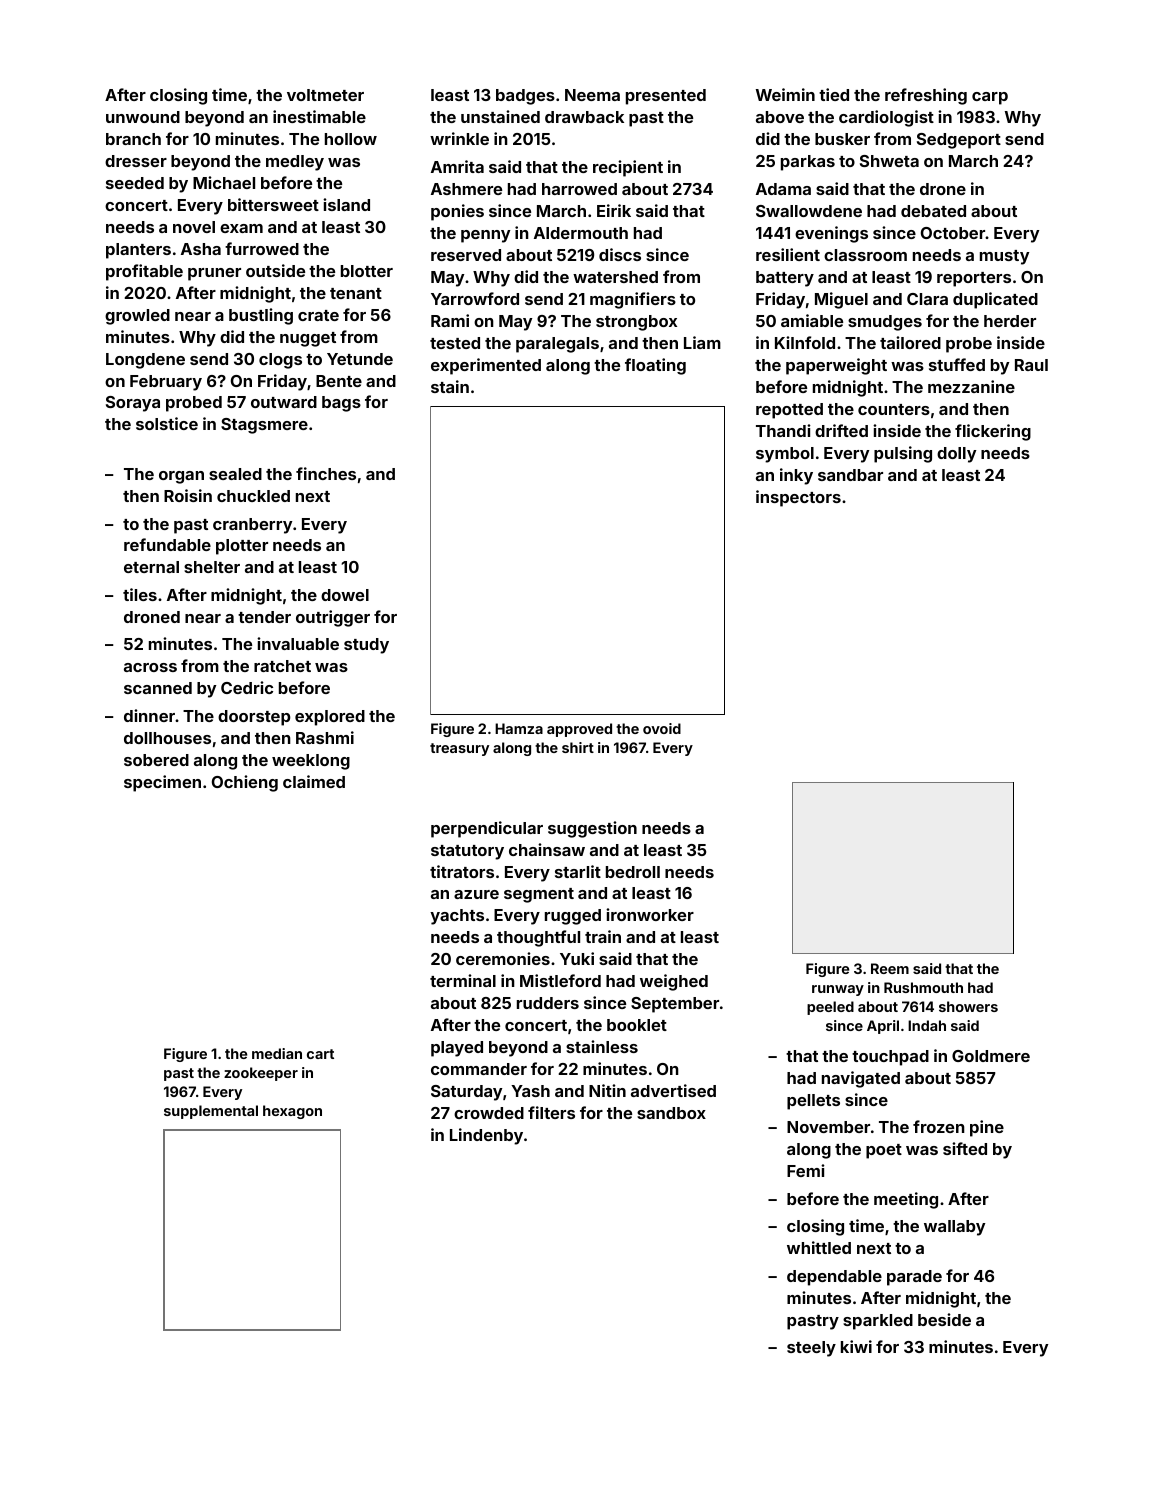 The image size is (1155, 1495). What do you see at coordinates (277, 1053) in the page?
I see `median` at bounding box center [277, 1053].
